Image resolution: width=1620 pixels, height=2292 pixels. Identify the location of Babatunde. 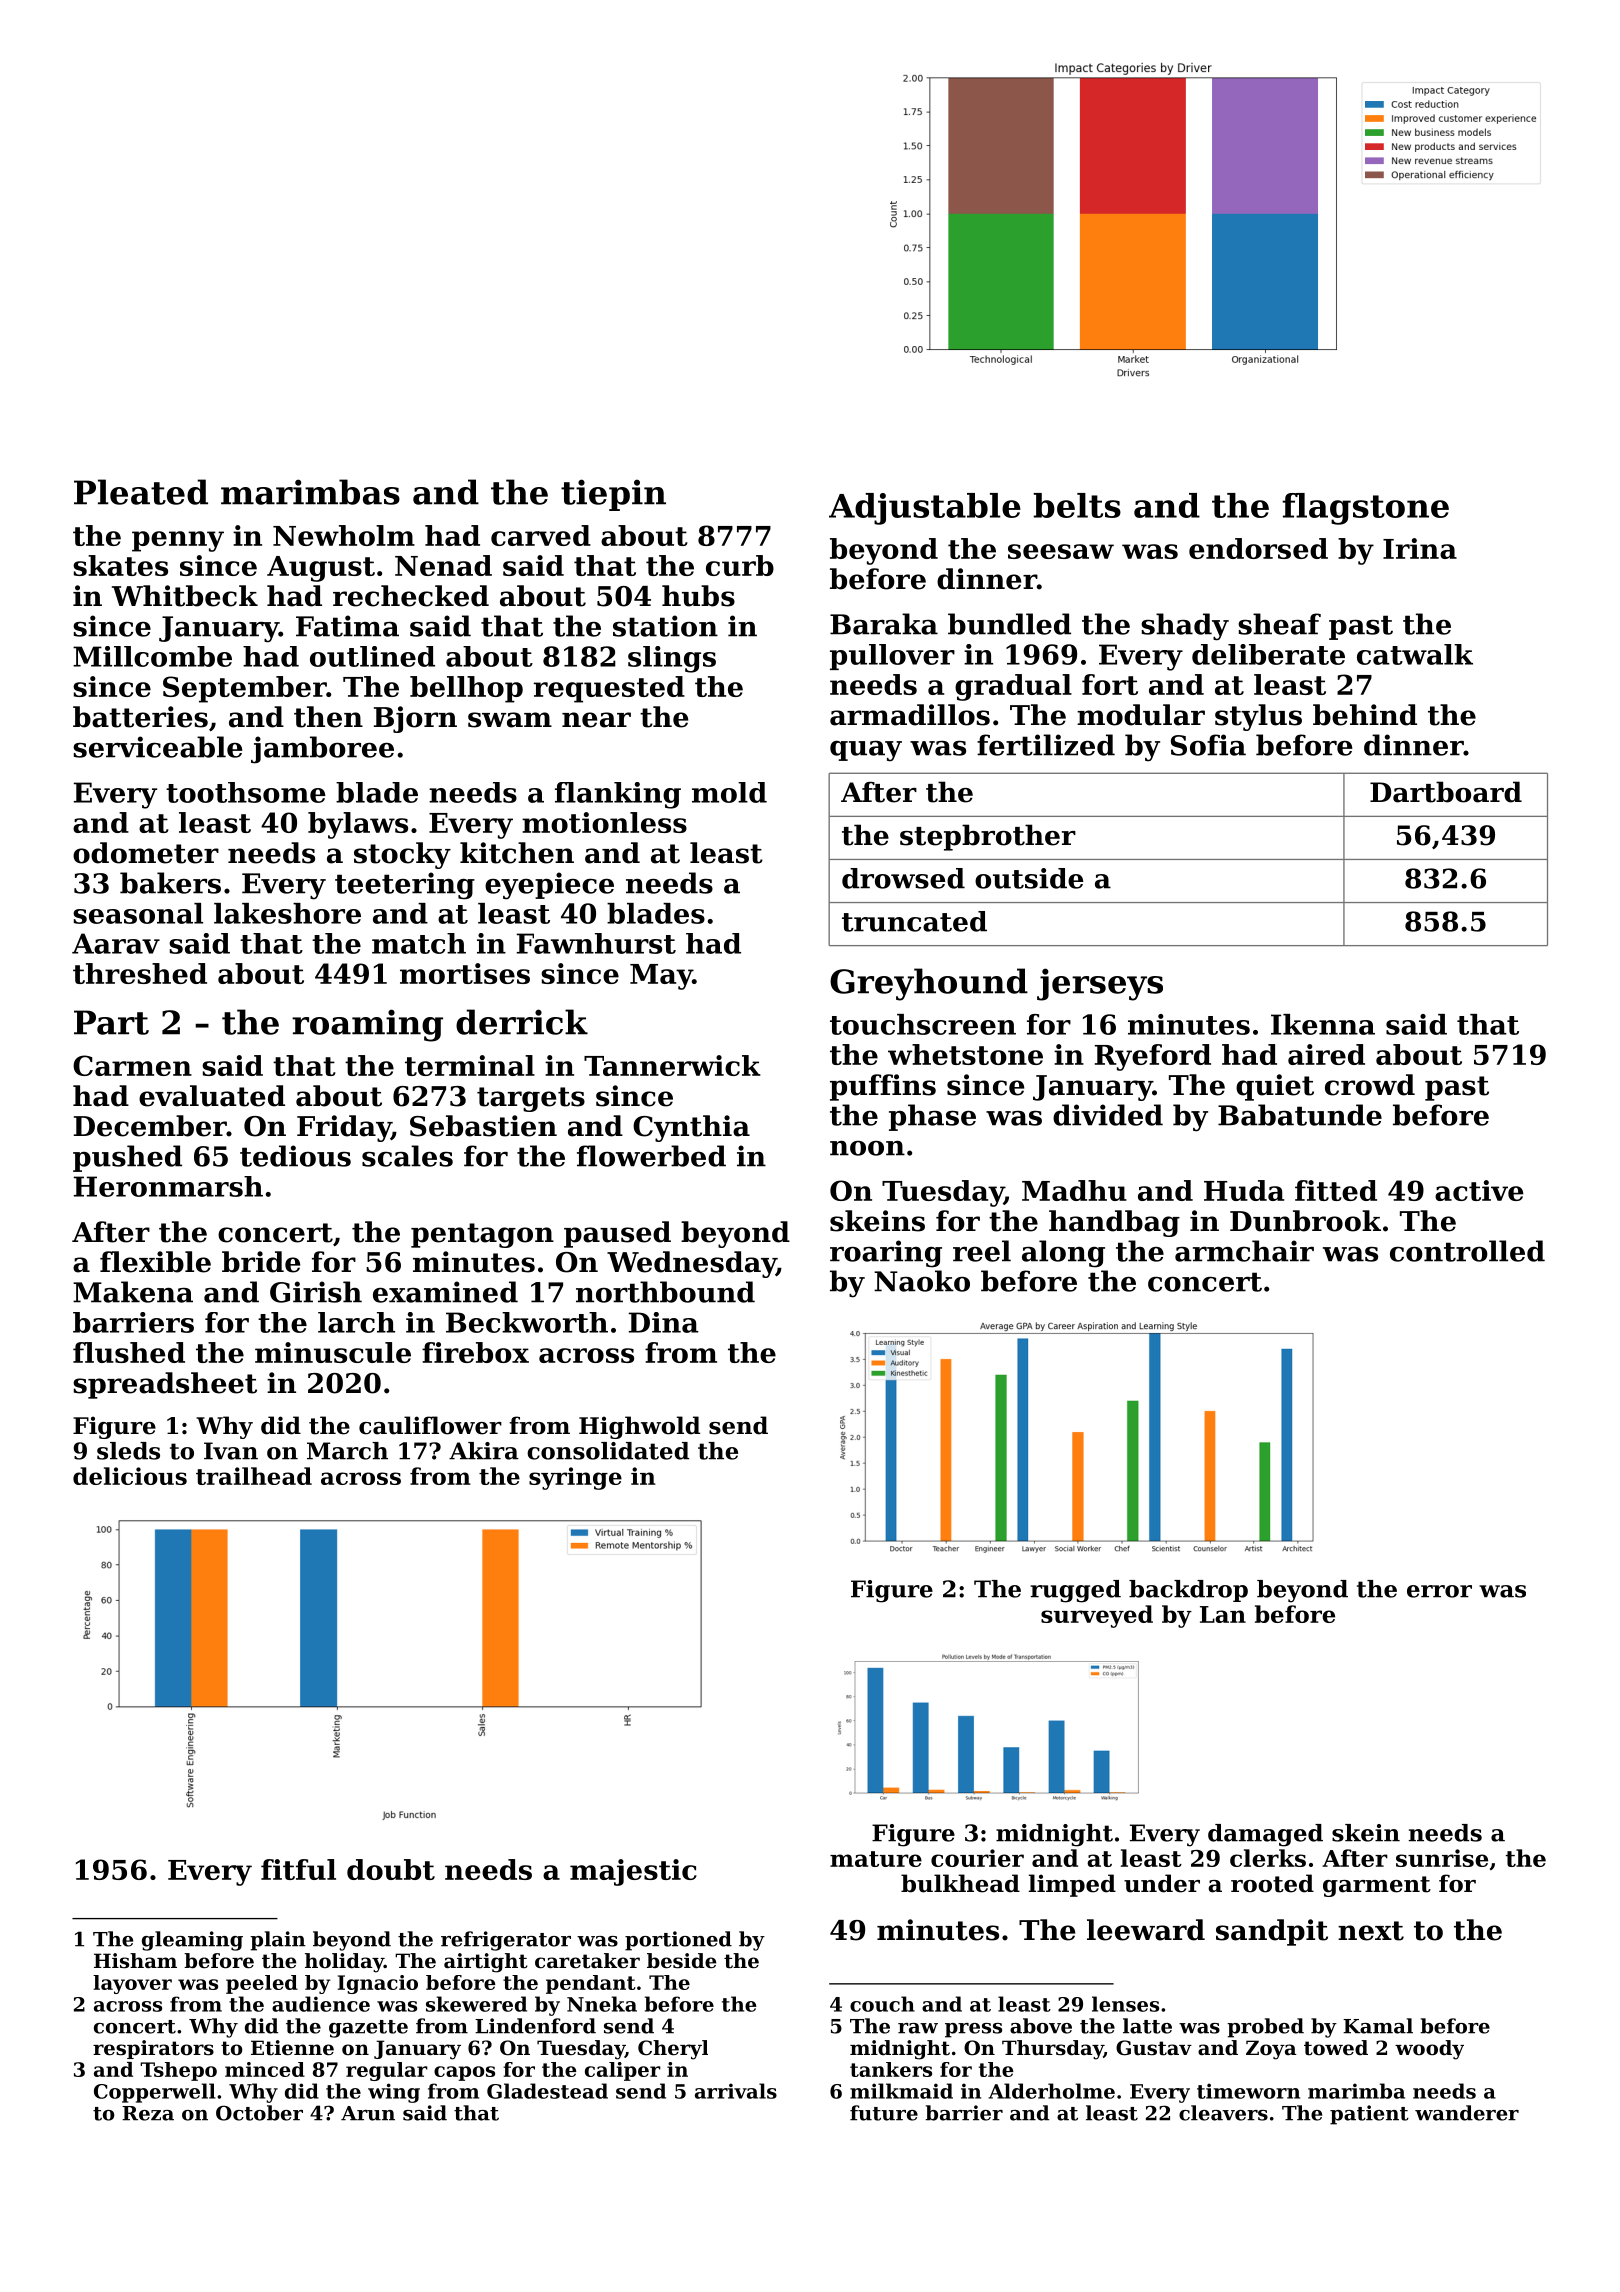
(1300, 1115).
